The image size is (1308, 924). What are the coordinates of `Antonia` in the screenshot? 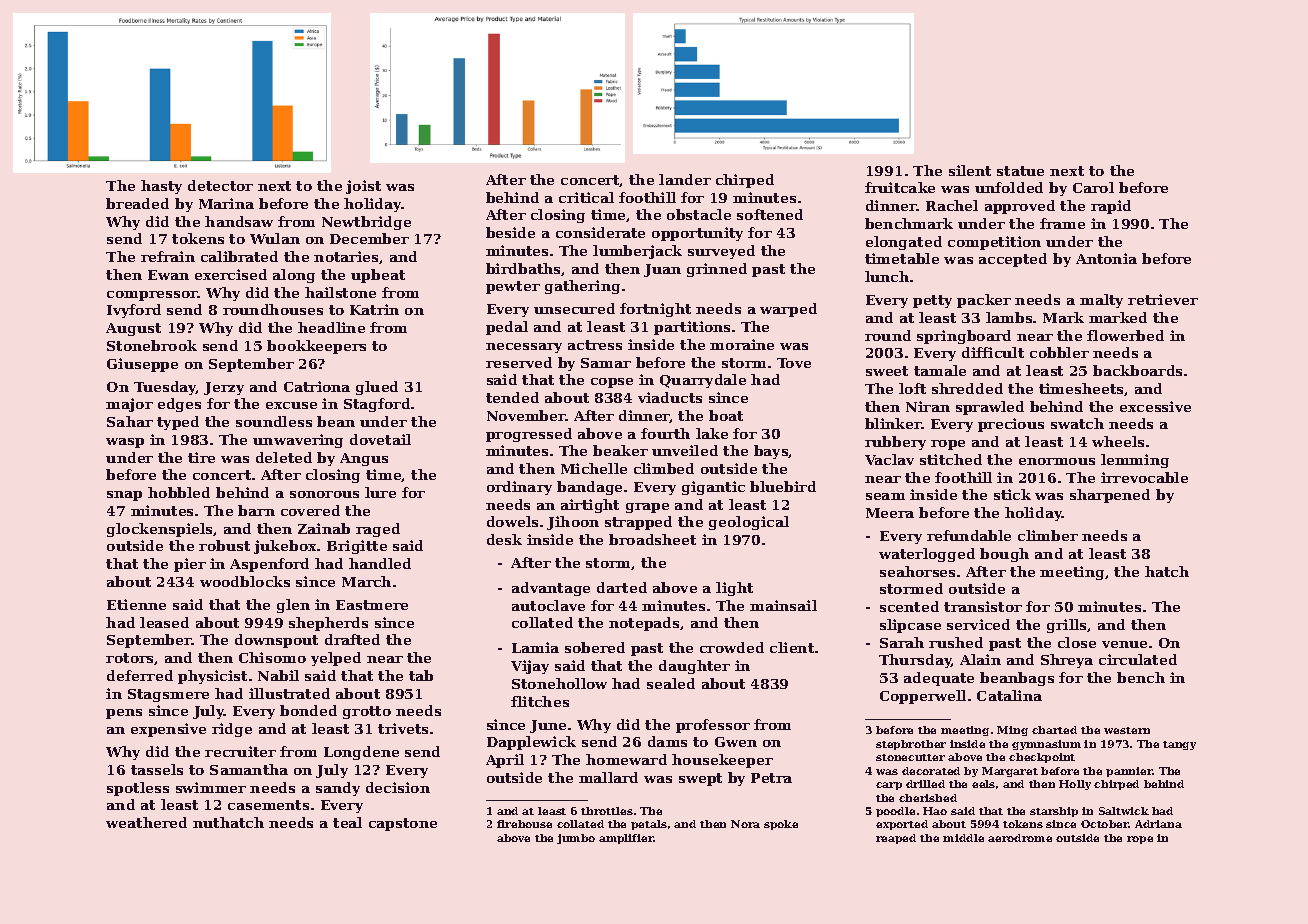 It's located at (1106, 258).
